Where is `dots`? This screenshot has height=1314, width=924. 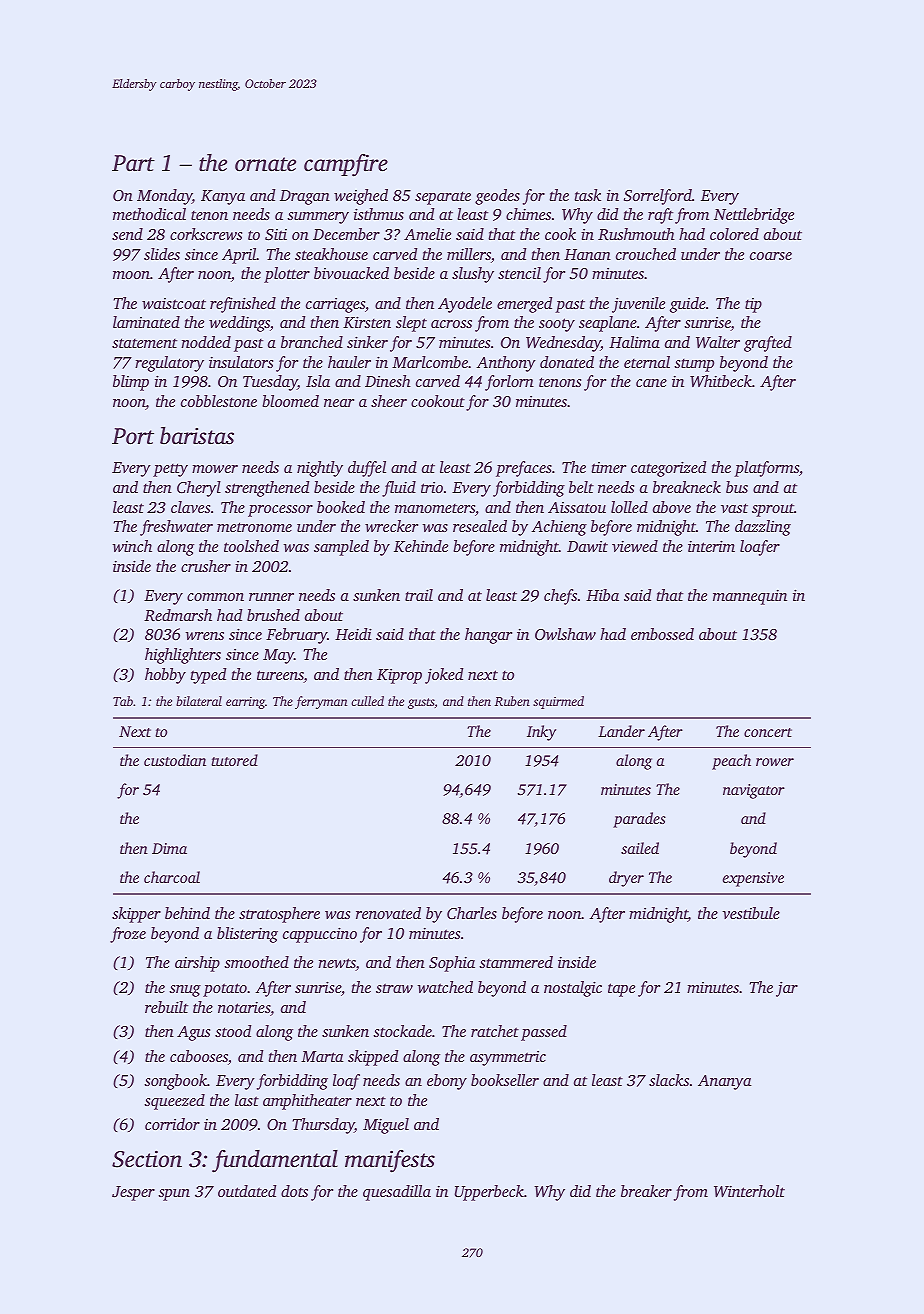 dots is located at coordinates (294, 1191).
